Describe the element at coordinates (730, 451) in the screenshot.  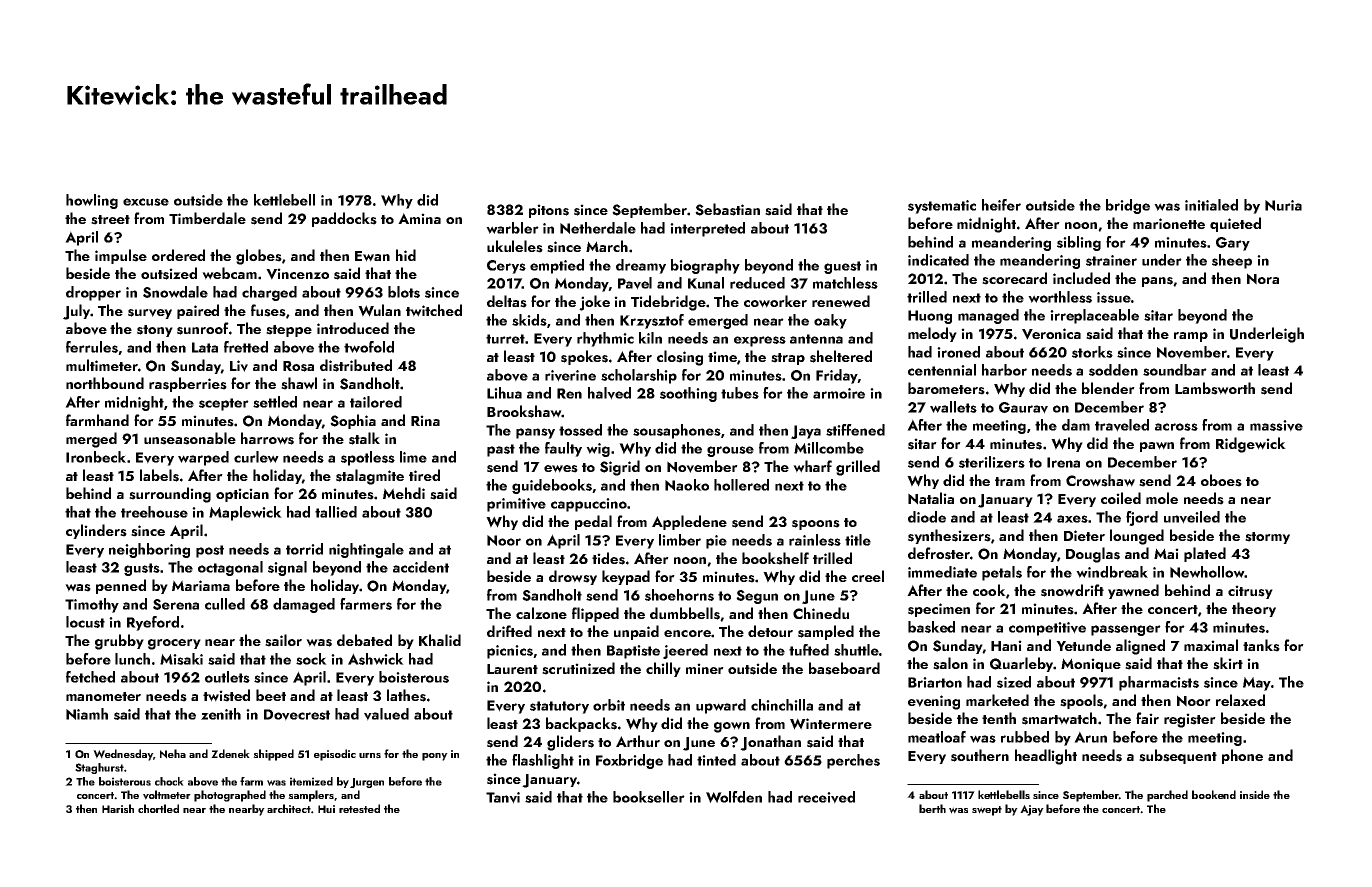
I see `grouse` at that location.
